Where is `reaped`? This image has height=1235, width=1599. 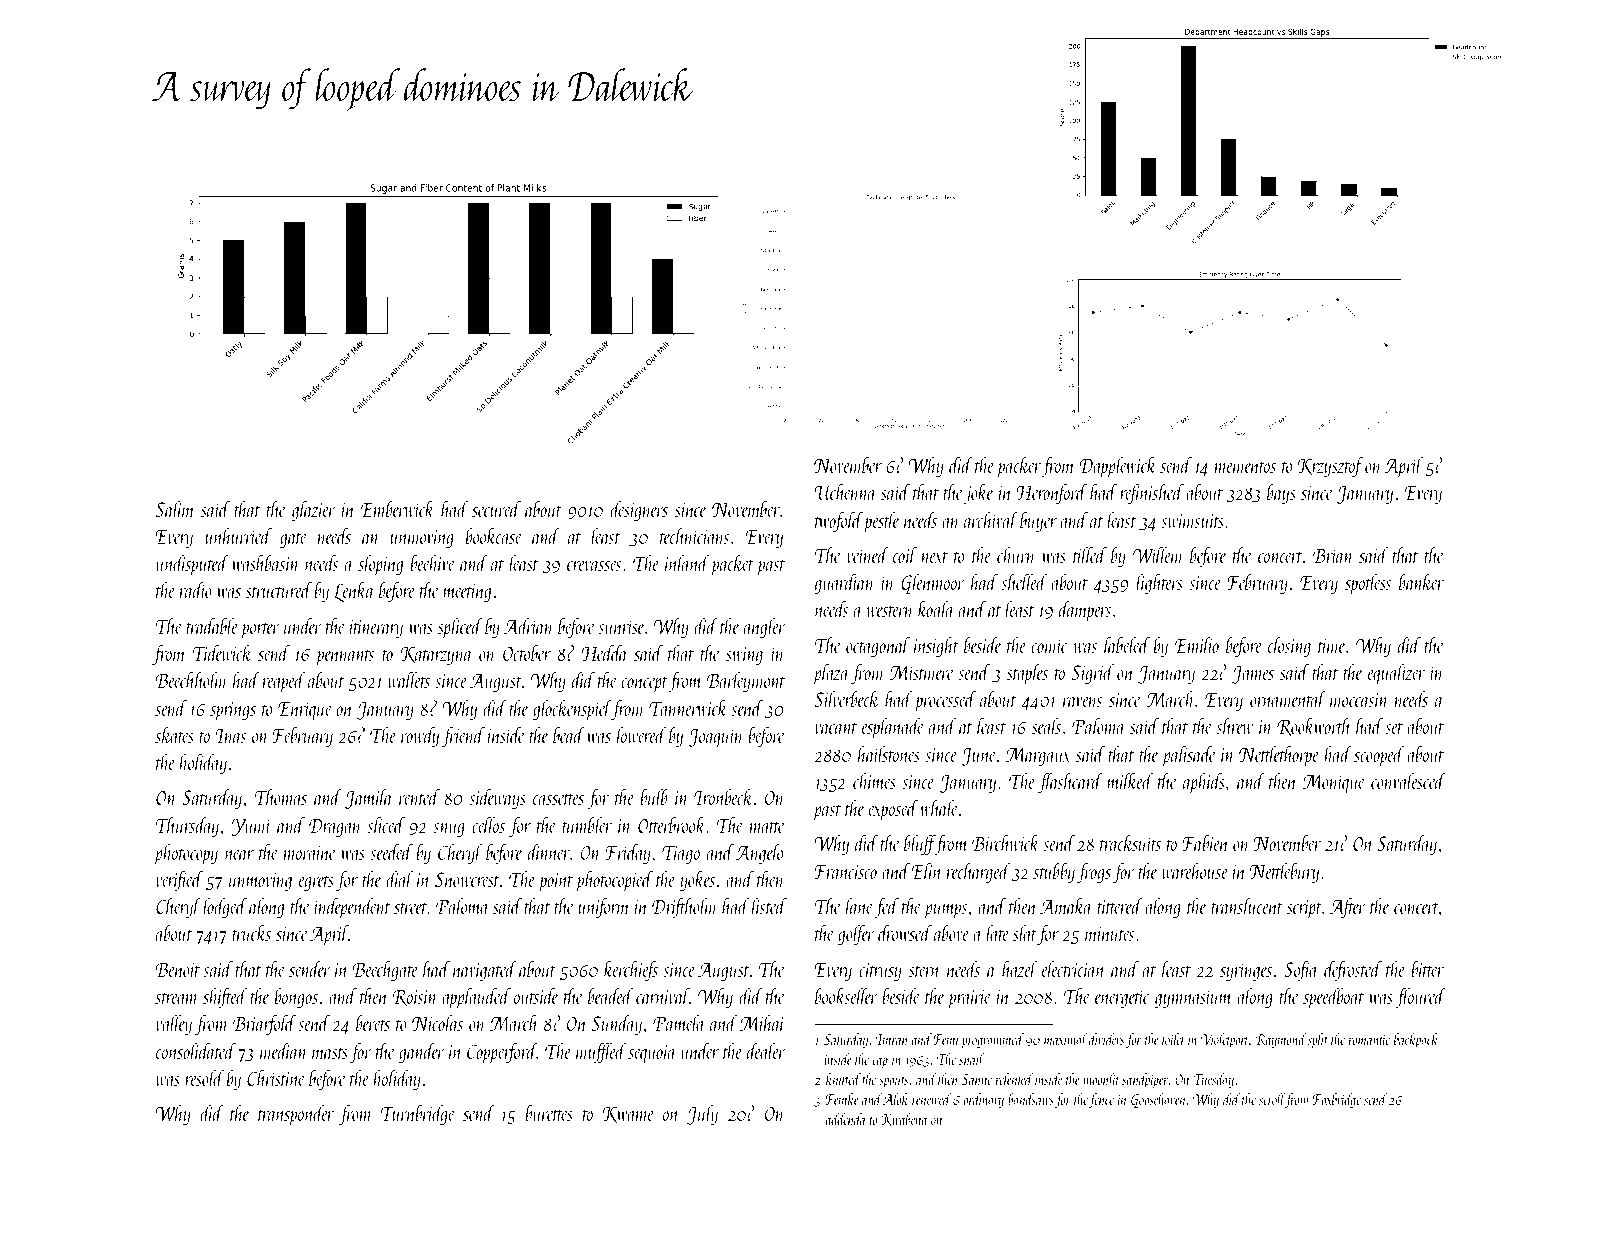
reaped is located at coordinates (283, 682).
